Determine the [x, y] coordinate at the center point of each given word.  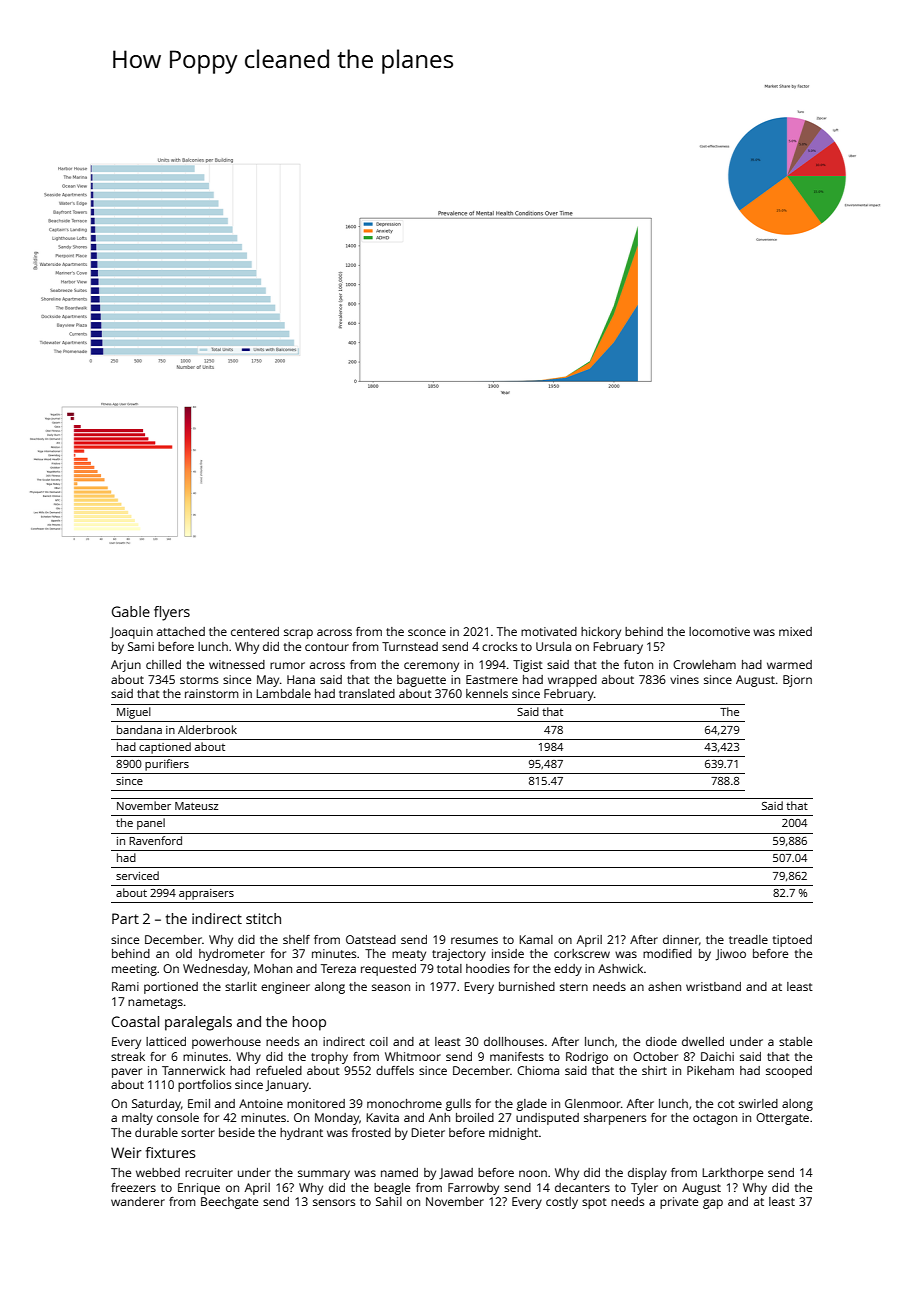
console [178, 1117]
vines [684, 679]
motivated [549, 631]
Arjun [126, 666]
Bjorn [797, 681]
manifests [517, 1056]
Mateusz [196, 806]
